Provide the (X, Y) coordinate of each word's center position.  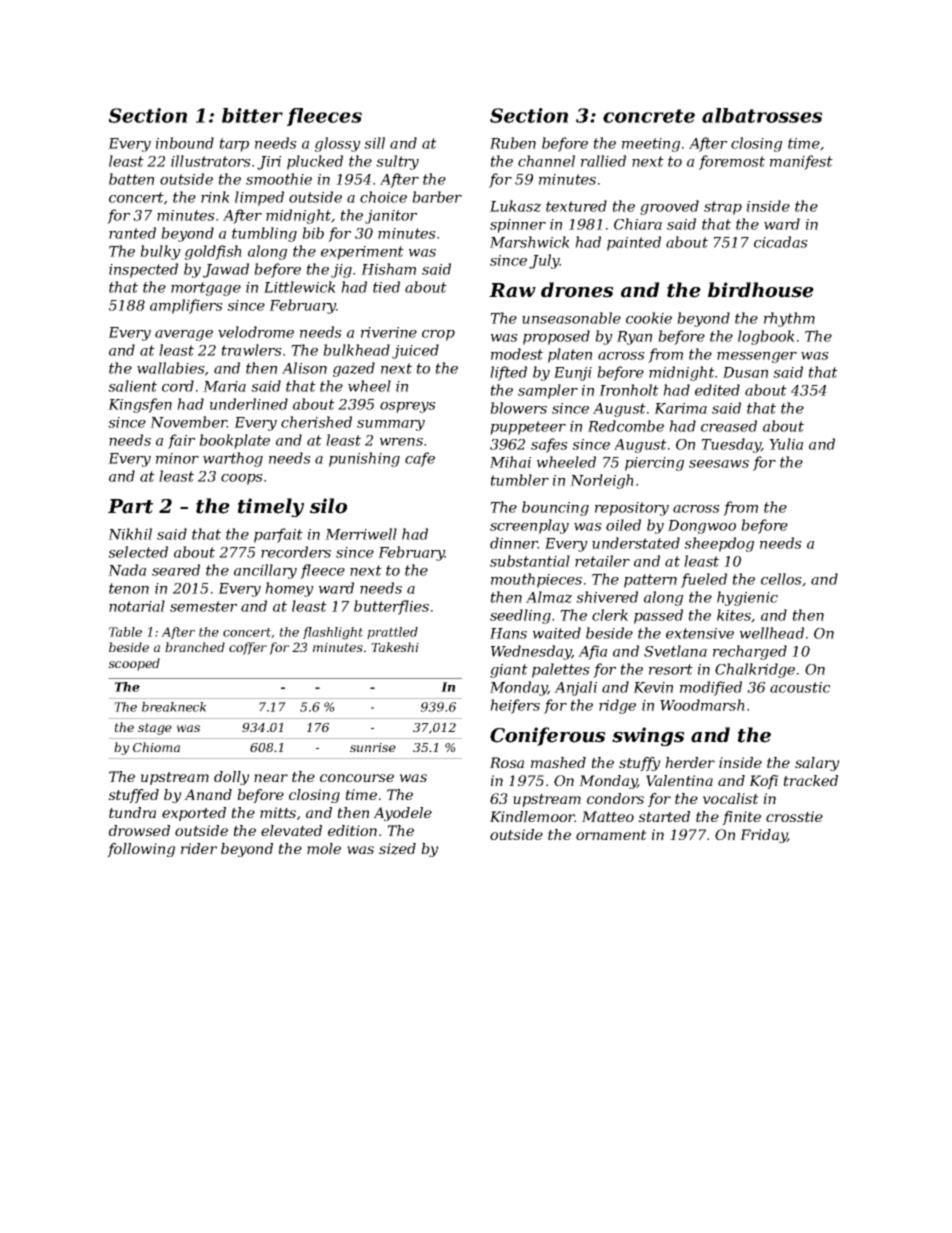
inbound (185, 143)
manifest (801, 162)
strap (723, 208)
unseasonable (571, 318)
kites (734, 615)
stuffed (133, 796)
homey (289, 589)
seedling (520, 616)
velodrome (256, 332)
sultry (397, 162)
